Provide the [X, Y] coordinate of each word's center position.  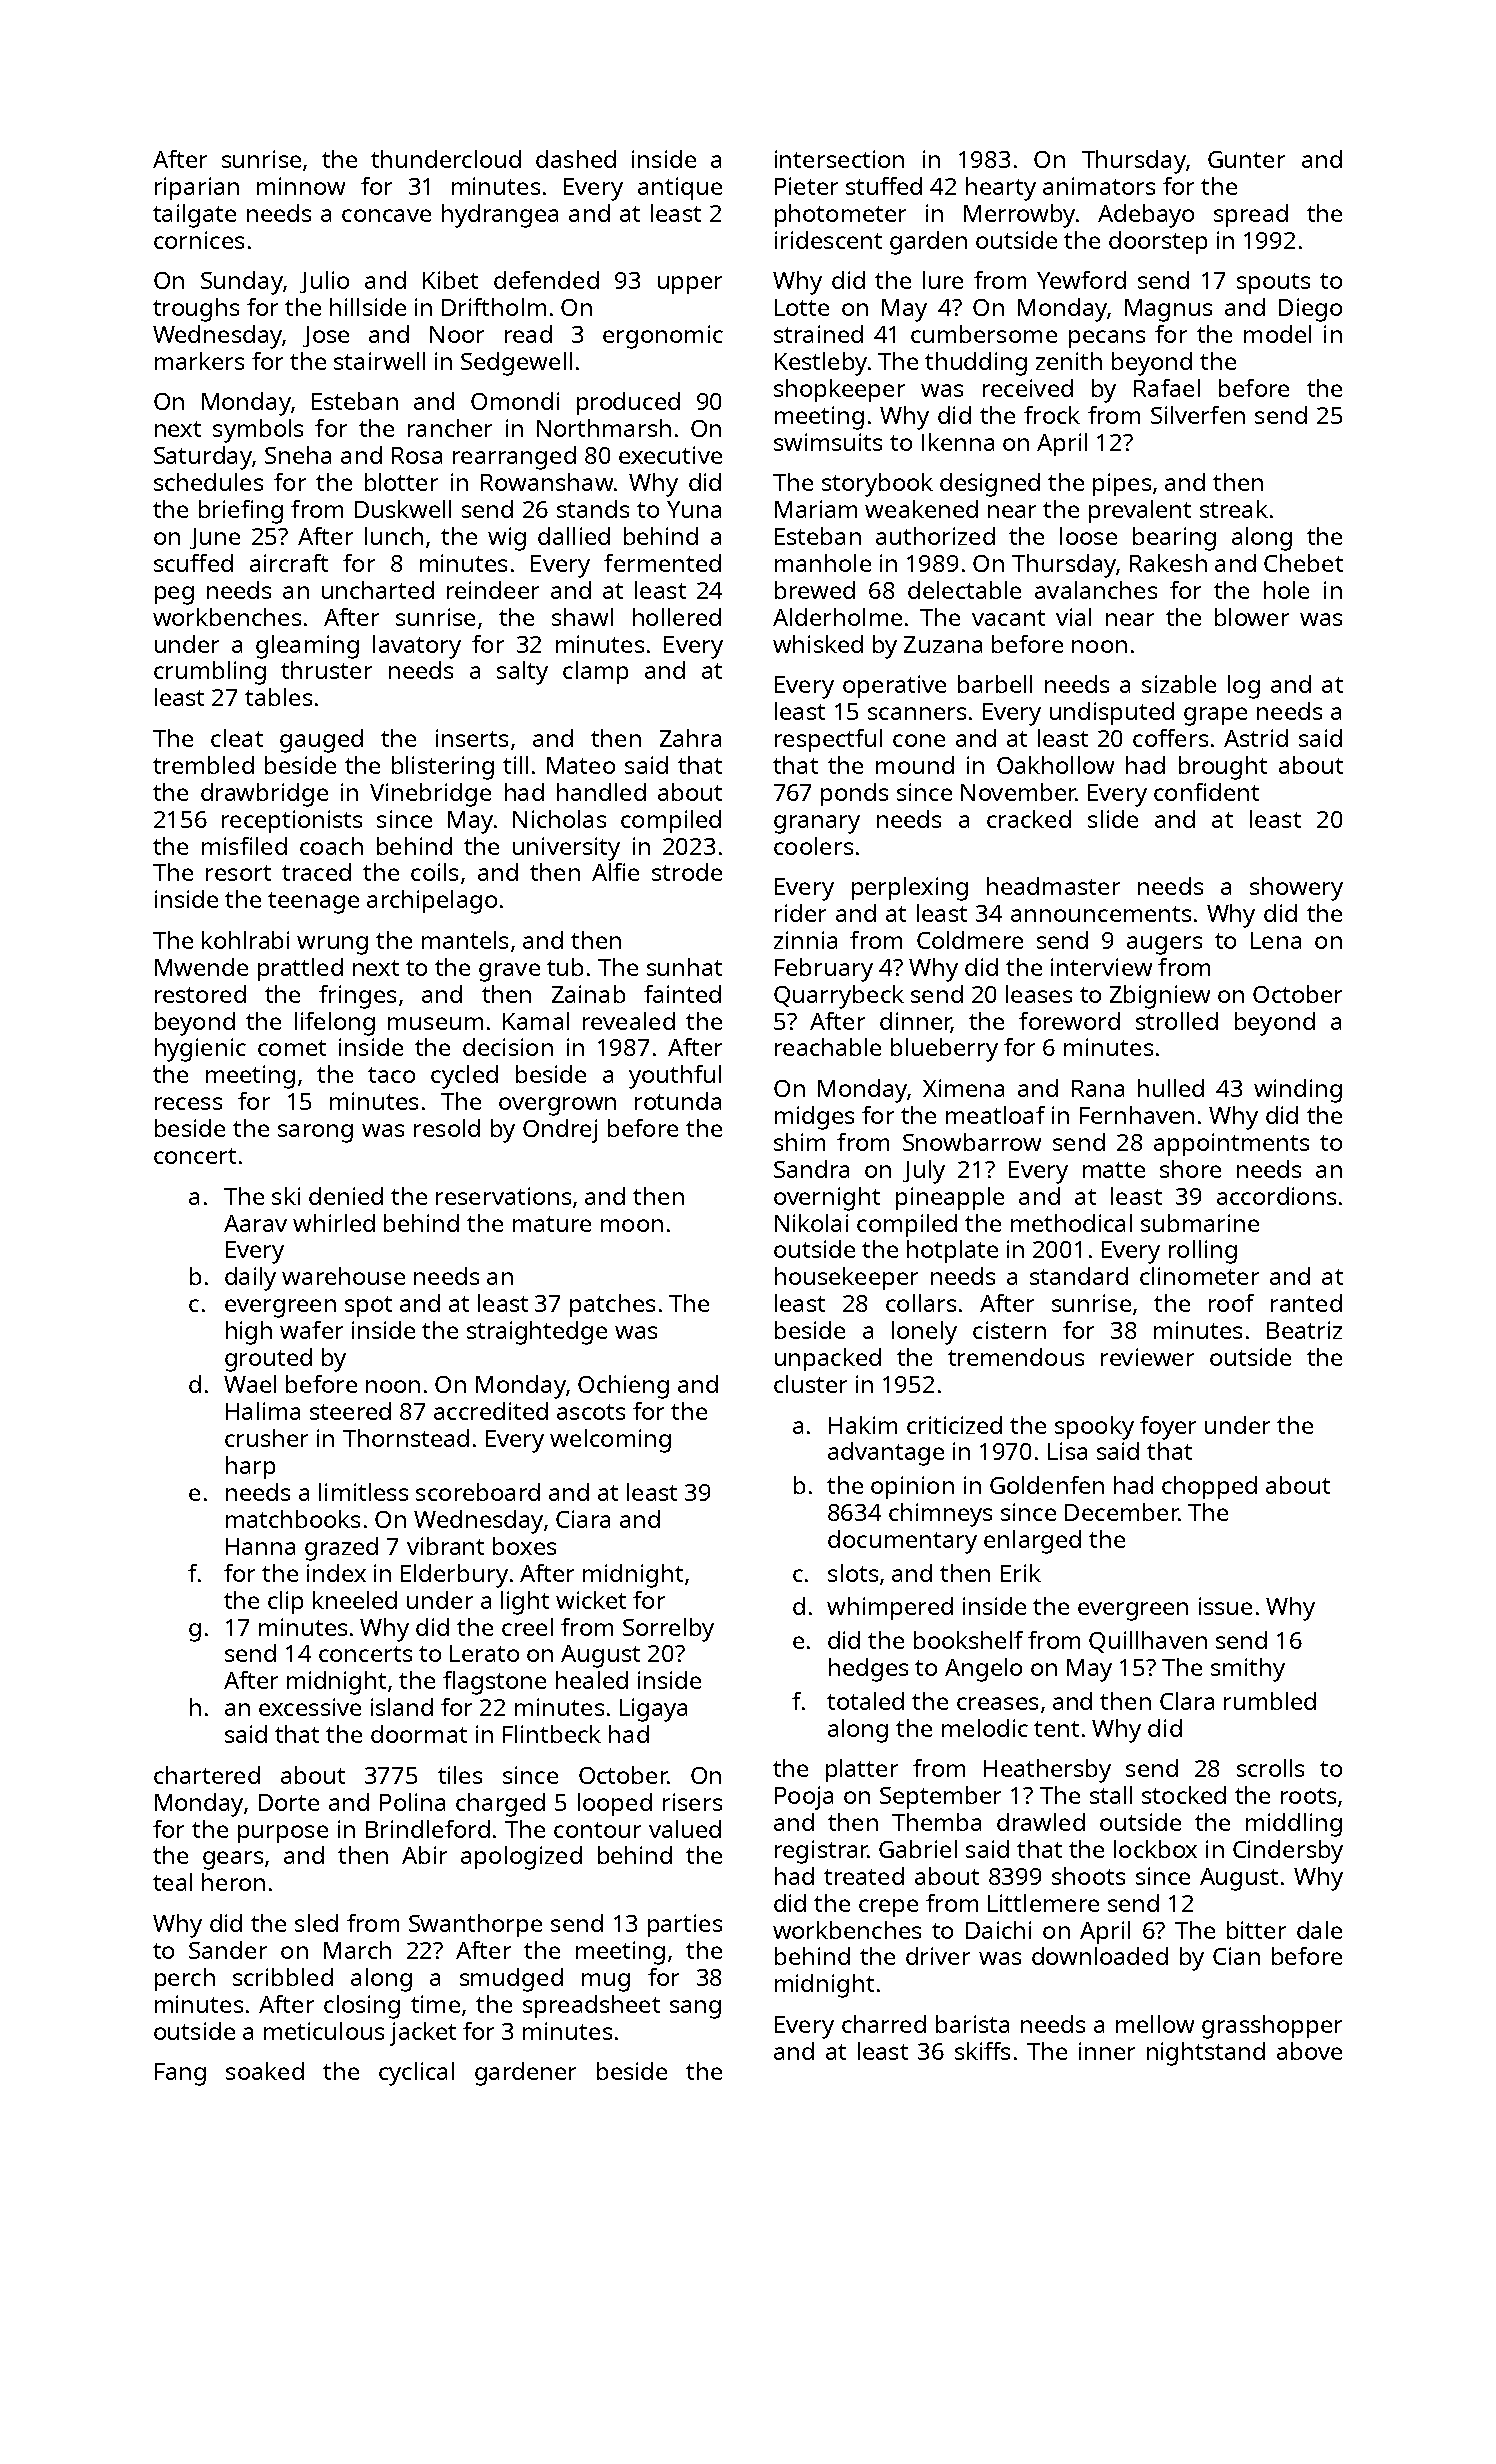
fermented [662, 563]
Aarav [255, 1223]
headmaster [1053, 886]
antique [680, 188]
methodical [1071, 1223]
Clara [1187, 1701]
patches [612, 1305]
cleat [237, 738]
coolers [813, 846]
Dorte [289, 1802]
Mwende [201, 967]
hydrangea [500, 216]
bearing [1174, 539]
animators [1099, 186]
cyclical [416, 2074]
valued [685, 1829]
